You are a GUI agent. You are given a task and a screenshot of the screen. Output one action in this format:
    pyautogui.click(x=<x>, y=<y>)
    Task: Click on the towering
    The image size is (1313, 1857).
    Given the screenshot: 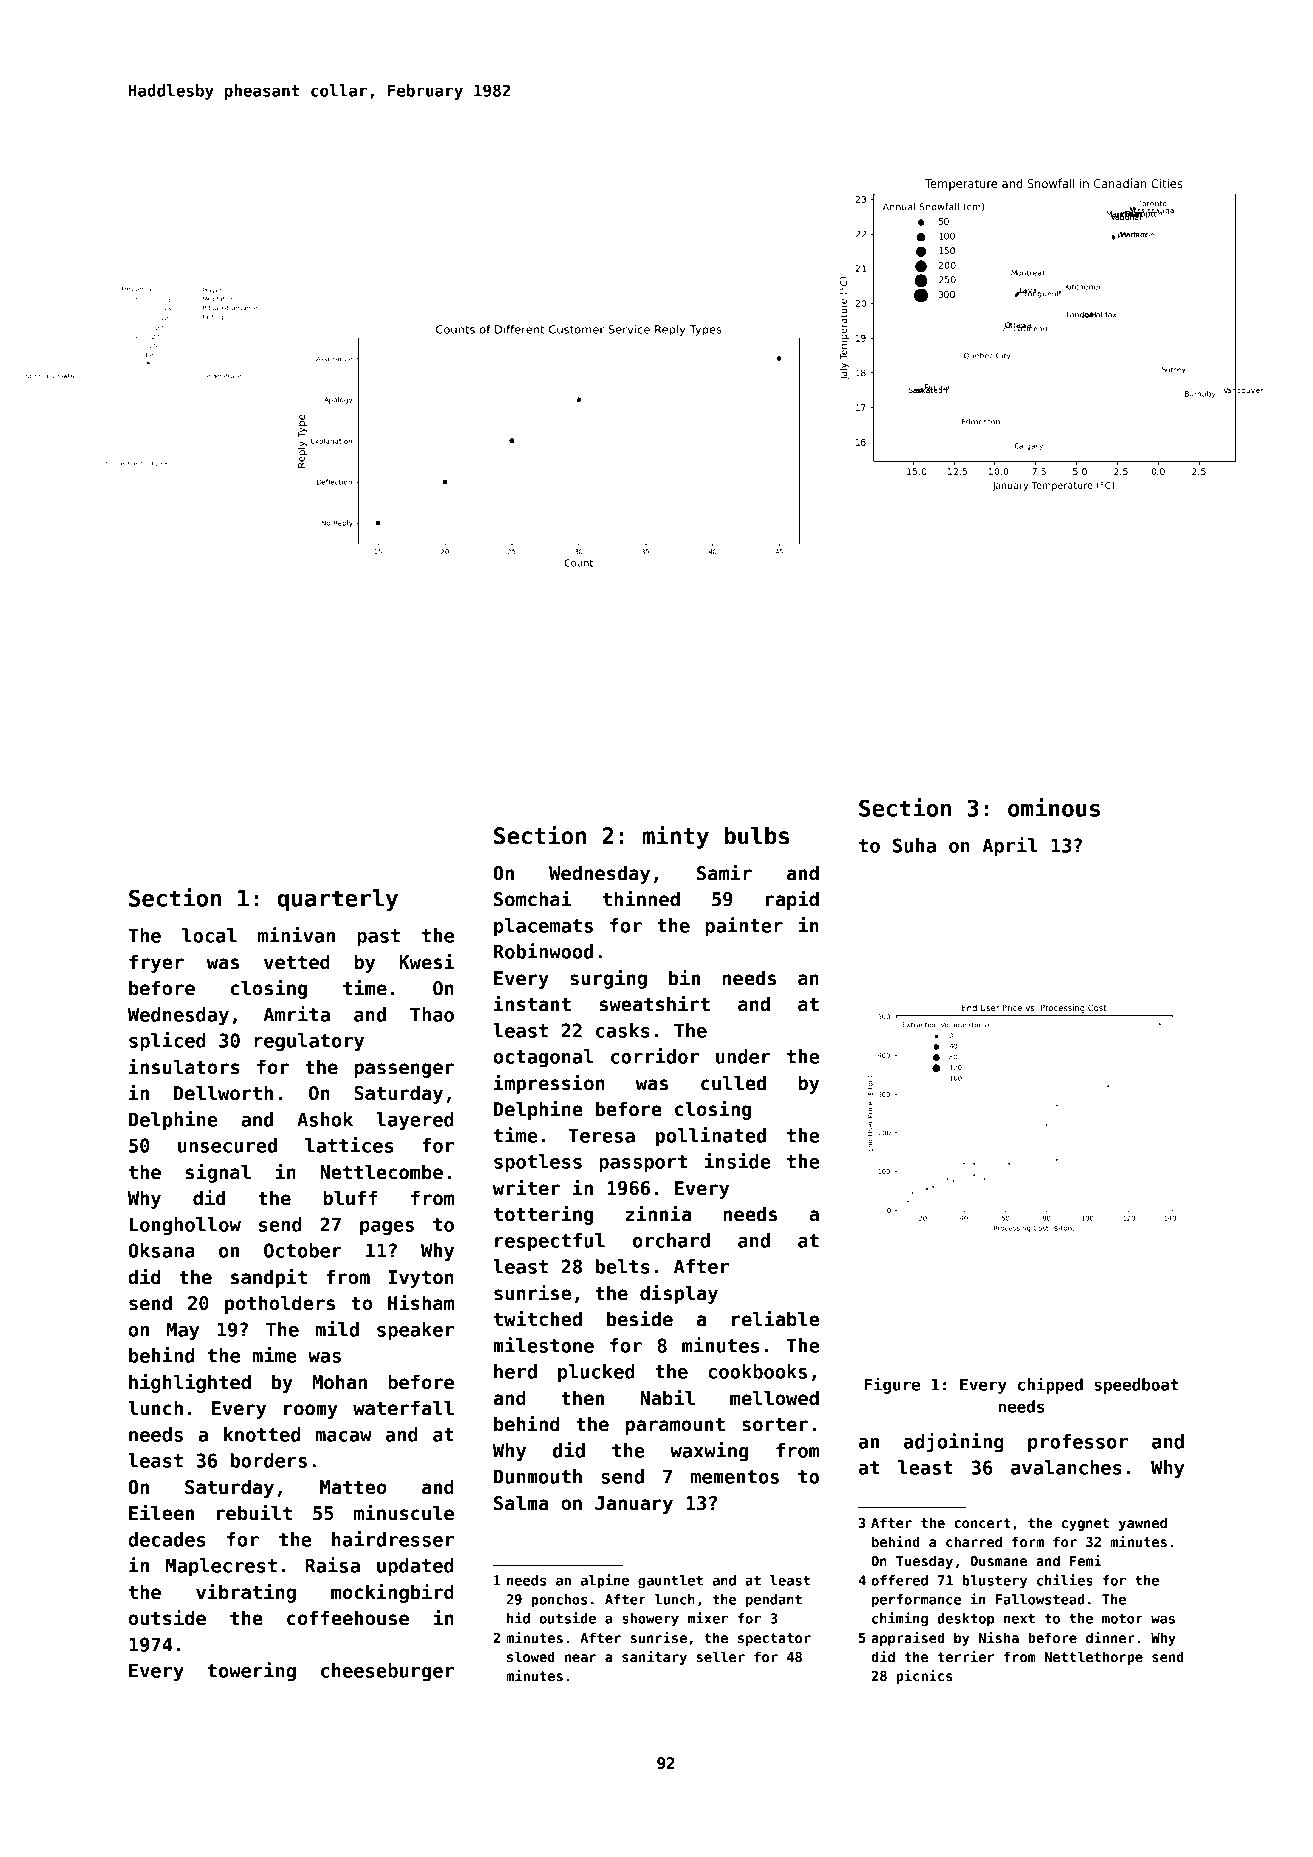 What is the action you would take?
    pyautogui.click(x=251, y=1672)
